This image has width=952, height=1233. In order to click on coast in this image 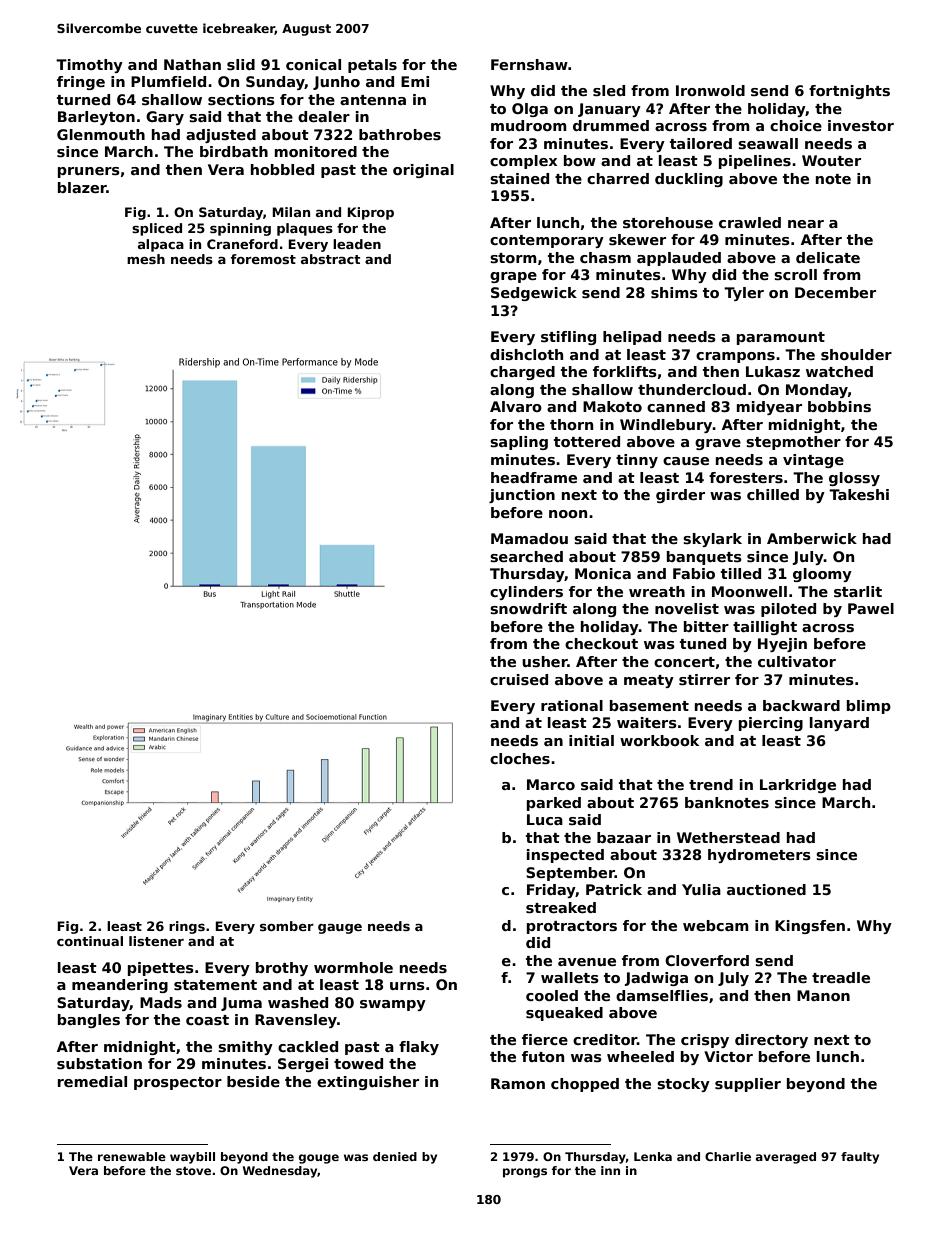, I will do `click(207, 1020)`.
